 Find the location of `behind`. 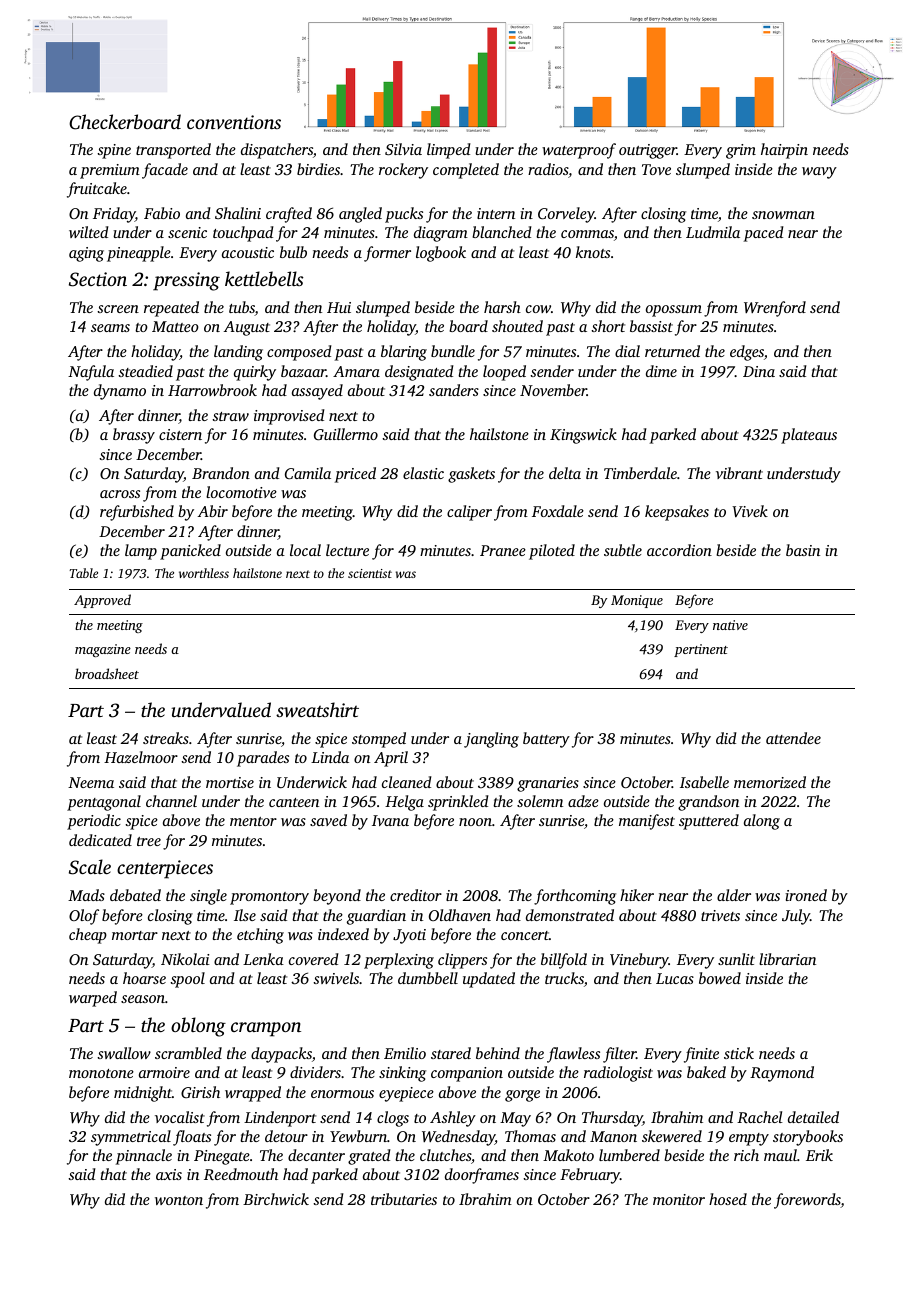

behind is located at coordinates (498, 1053).
